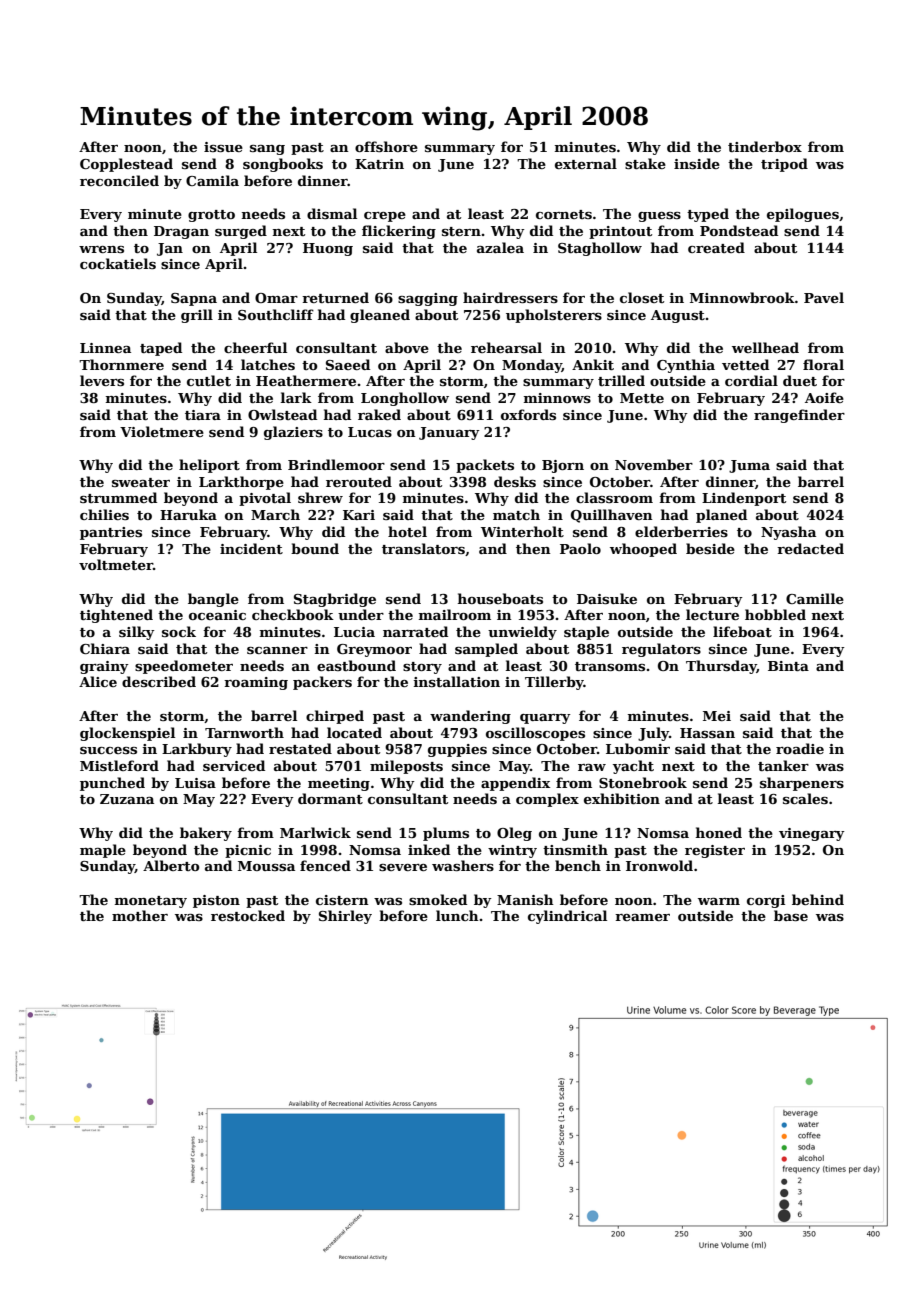  Describe the element at coordinates (586, 633) in the page. I see `staple` at that location.
